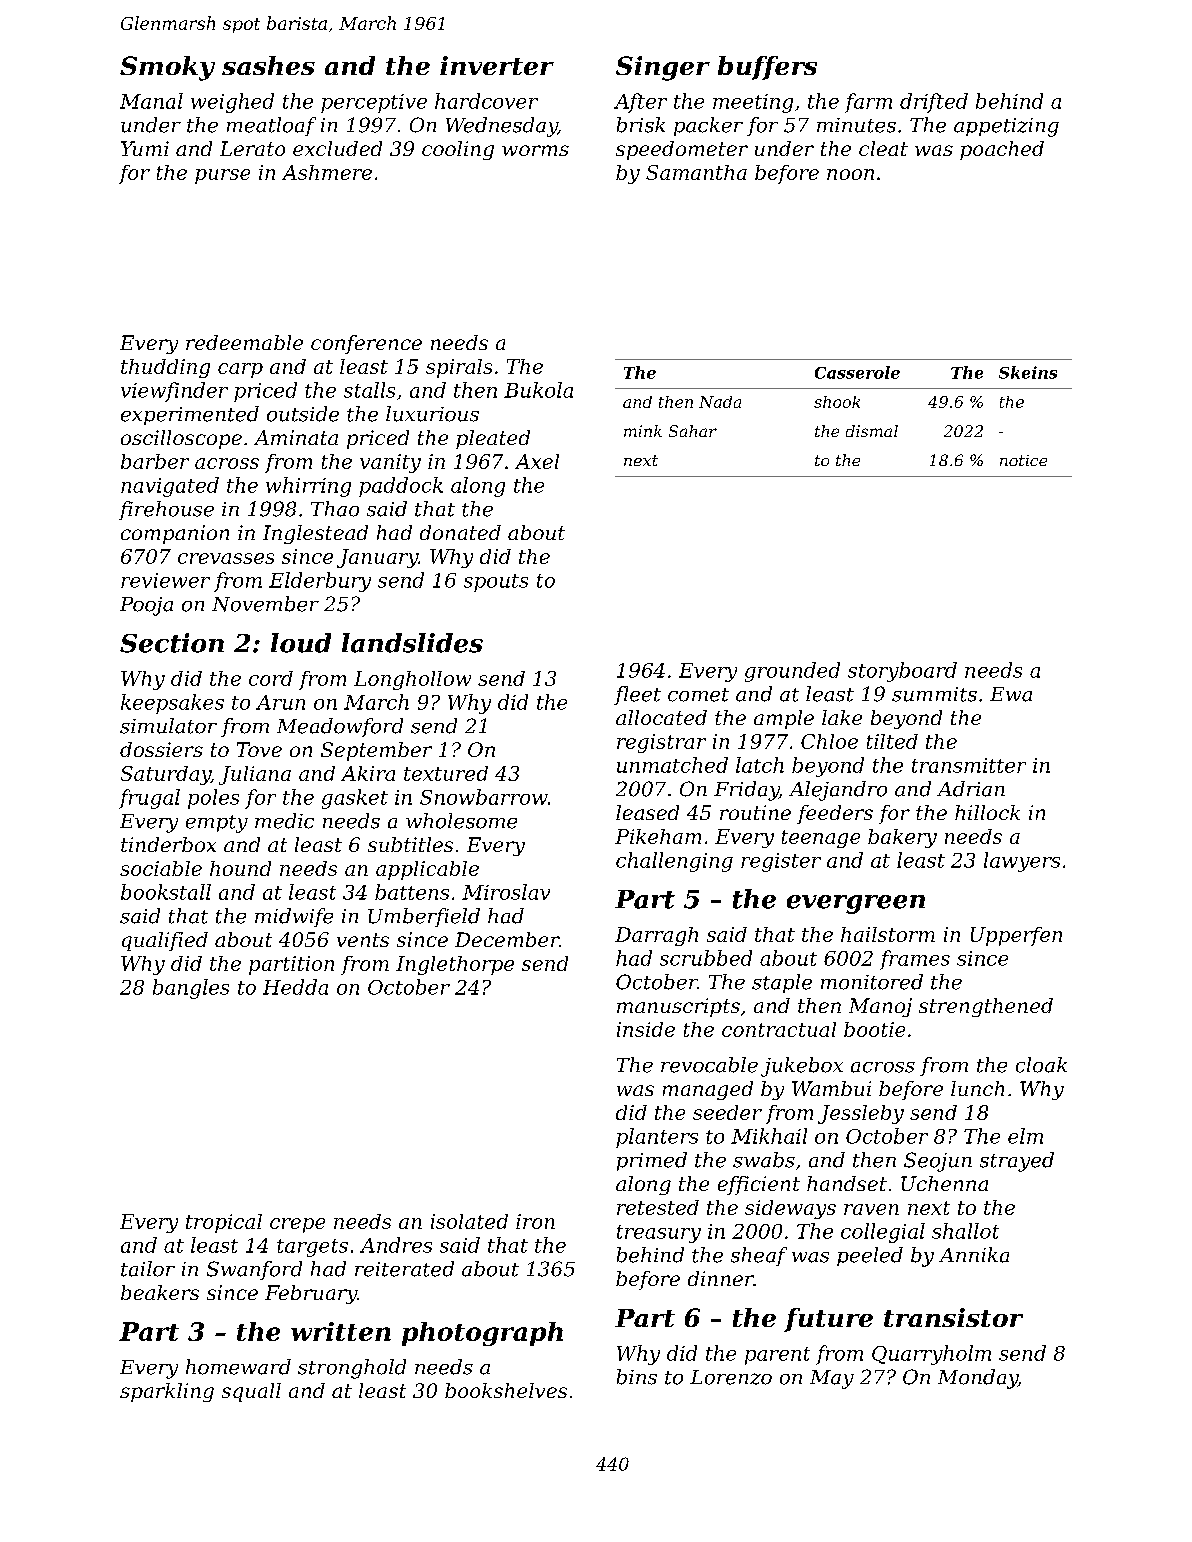 This image has width=1192, height=1542. Describe the element at coordinates (191, 989) in the image. I see `bangles` at that location.
